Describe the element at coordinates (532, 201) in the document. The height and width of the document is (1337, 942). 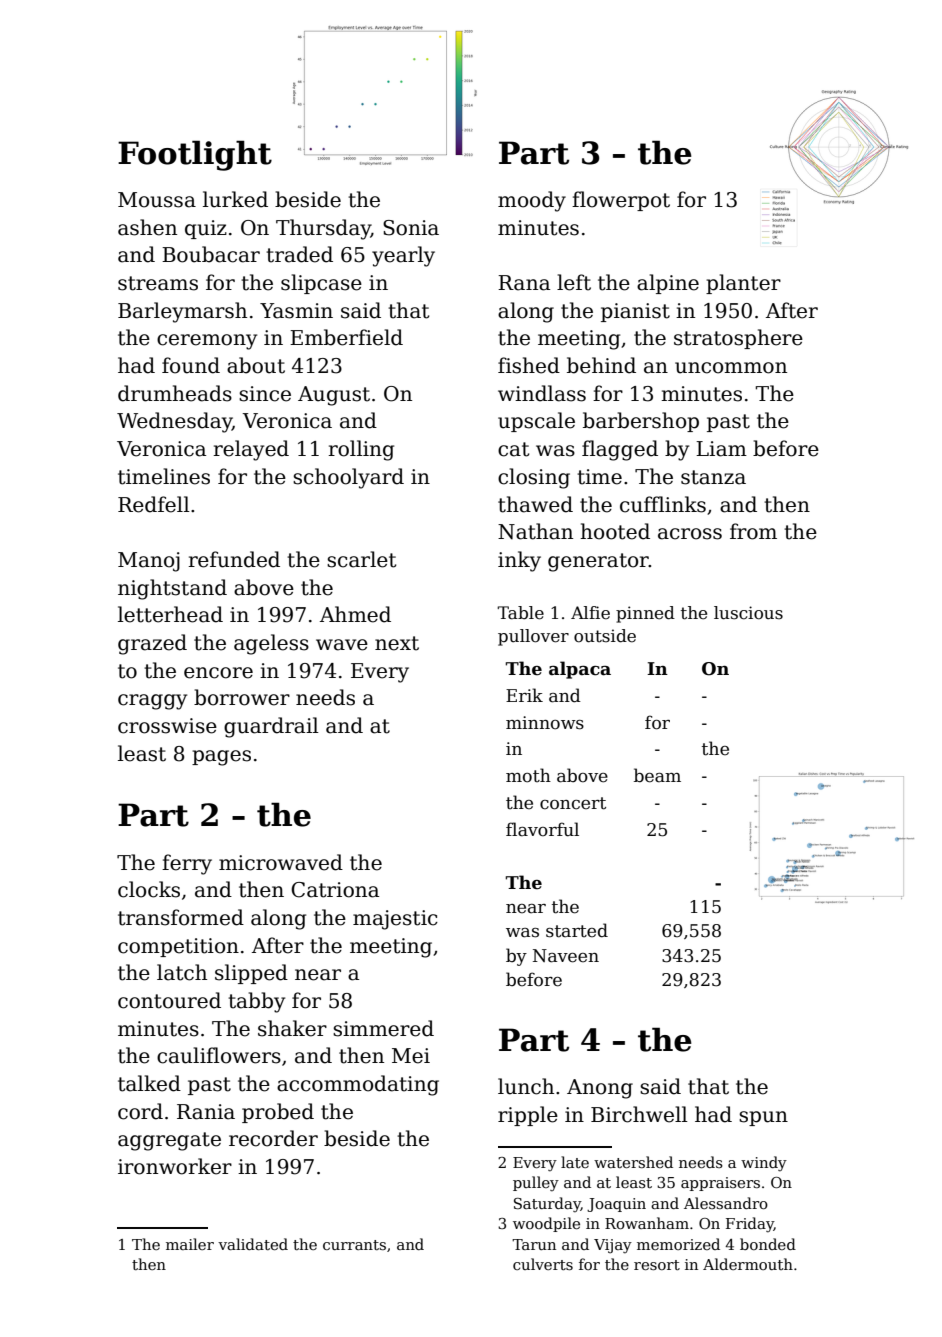
I see `moody` at that location.
